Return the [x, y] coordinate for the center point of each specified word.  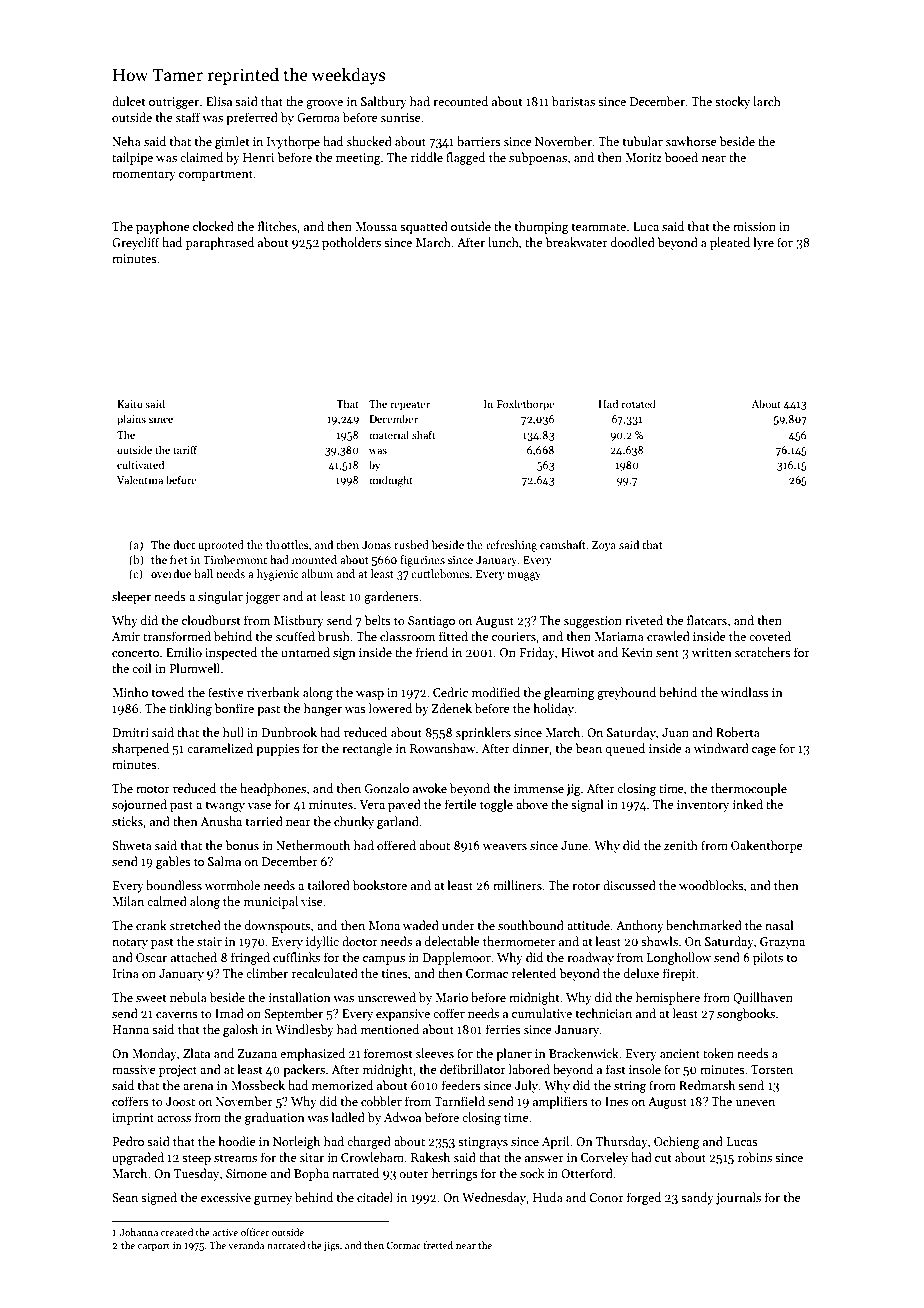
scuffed [295, 636]
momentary [144, 175]
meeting [358, 159]
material [389, 434]
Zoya [604, 546]
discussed [629, 885]
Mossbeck [258, 1085]
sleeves [435, 1053]
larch [767, 101]
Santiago [431, 622]
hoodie [237, 1141]
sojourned [139, 805]
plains [131, 420]
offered [396, 845]
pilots [768, 958]
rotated [638, 403]
